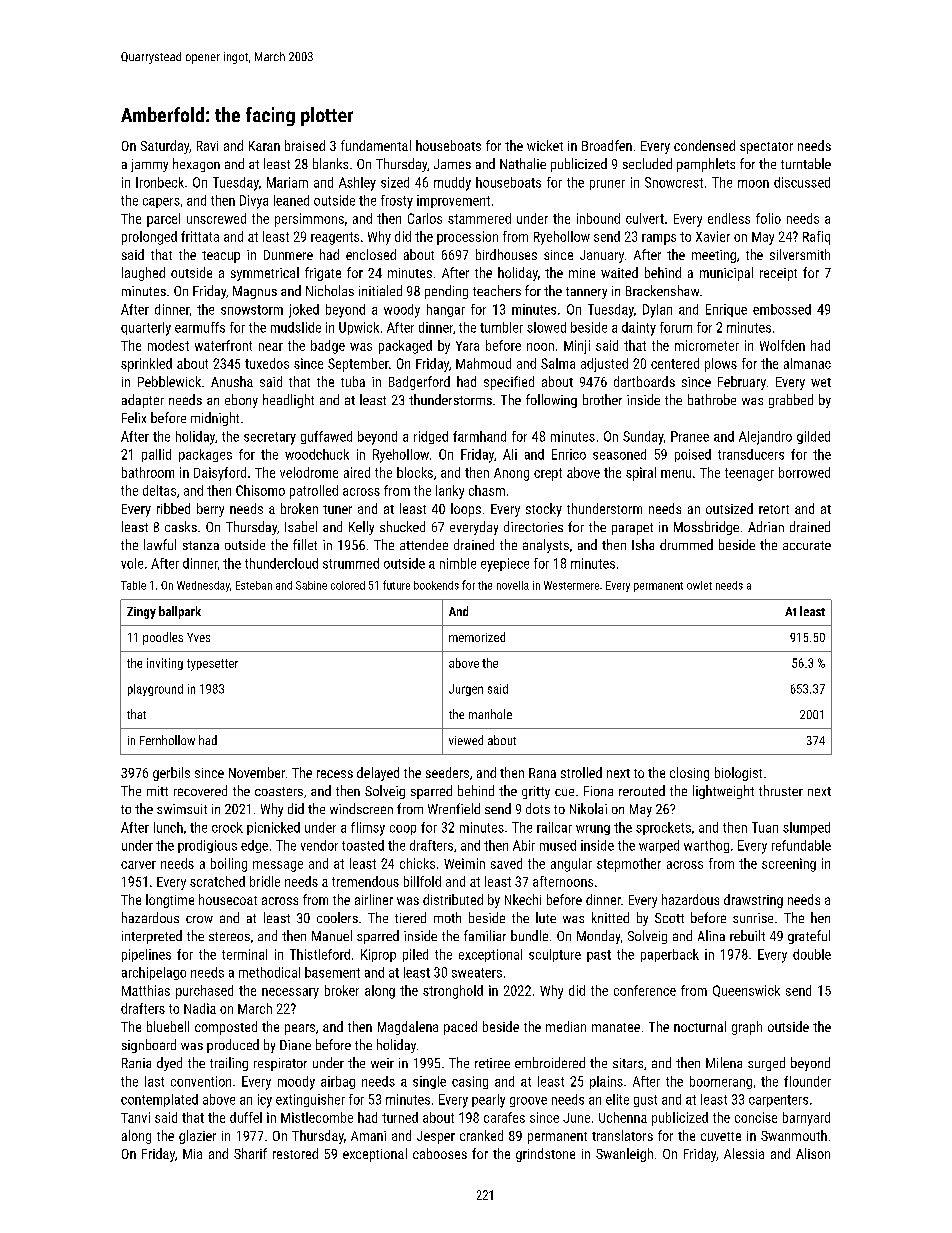  Describe the element at coordinates (143, 274) in the screenshot. I see `laughed` at that location.
